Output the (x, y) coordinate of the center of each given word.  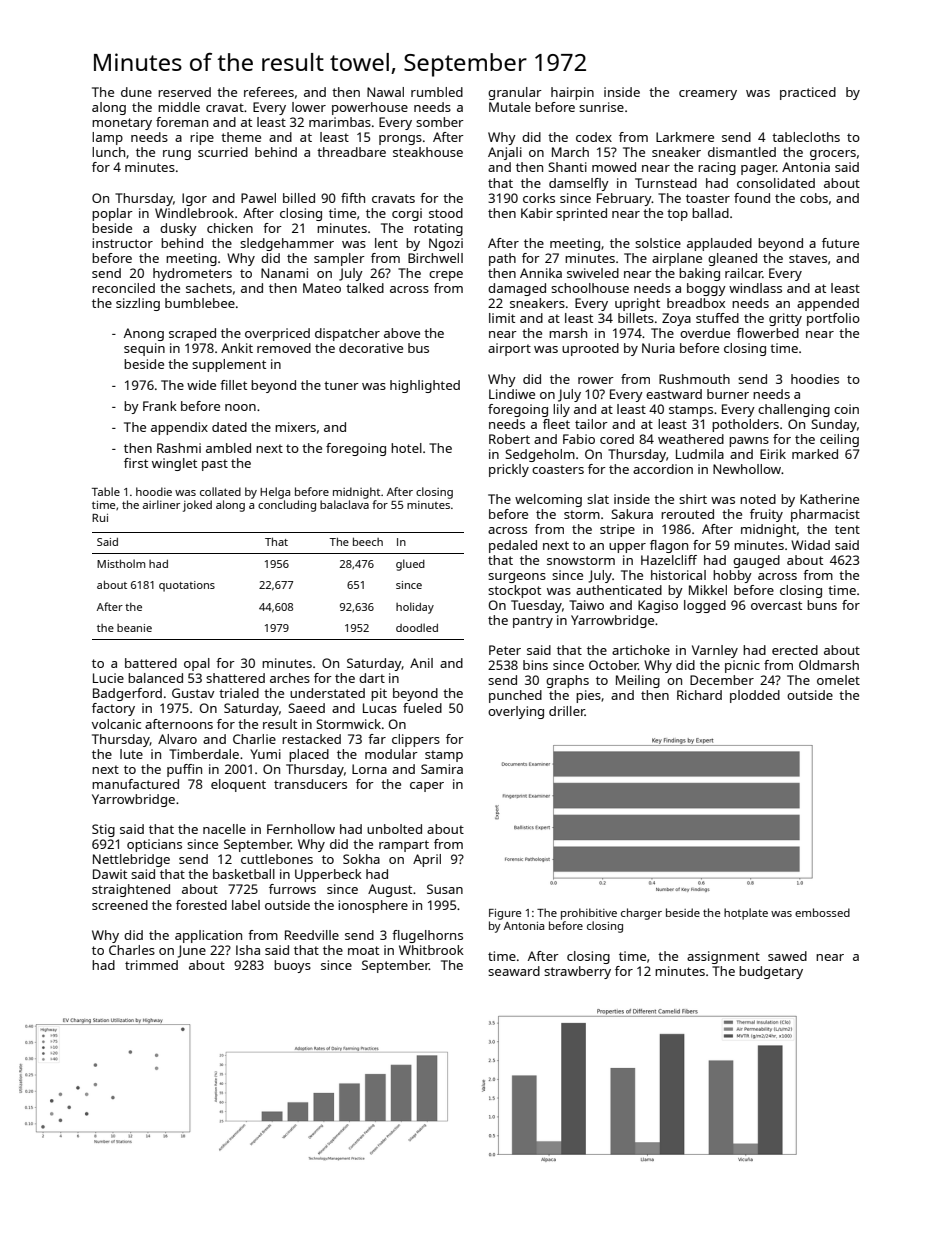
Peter (505, 650)
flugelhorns (427, 936)
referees (269, 92)
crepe (446, 276)
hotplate (746, 914)
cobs (814, 198)
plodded (755, 696)
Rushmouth (694, 379)
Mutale (510, 107)
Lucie (108, 678)
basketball (244, 874)
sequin (144, 349)
